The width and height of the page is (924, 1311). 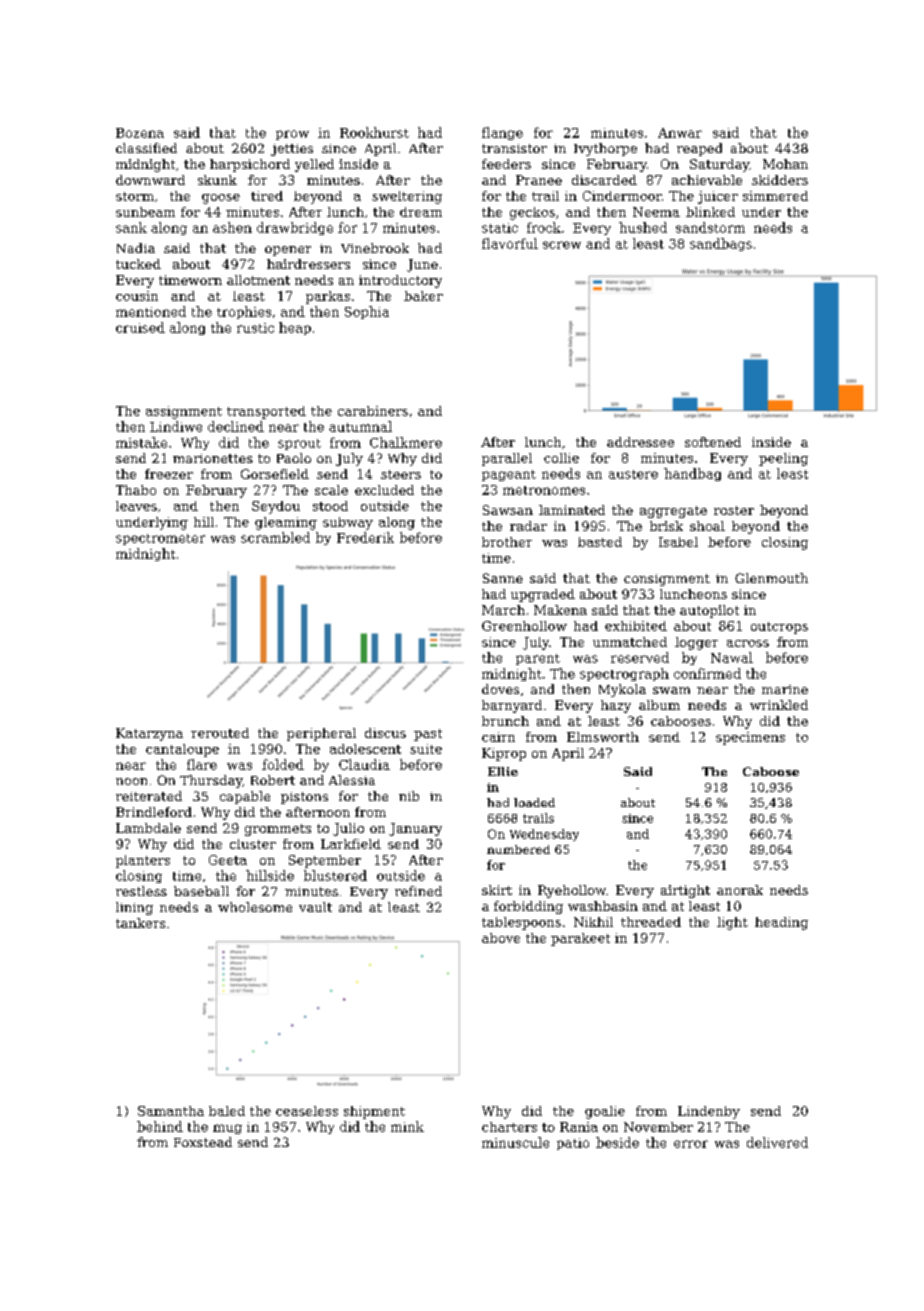 I want to click on baled, so click(x=227, y=1111).
